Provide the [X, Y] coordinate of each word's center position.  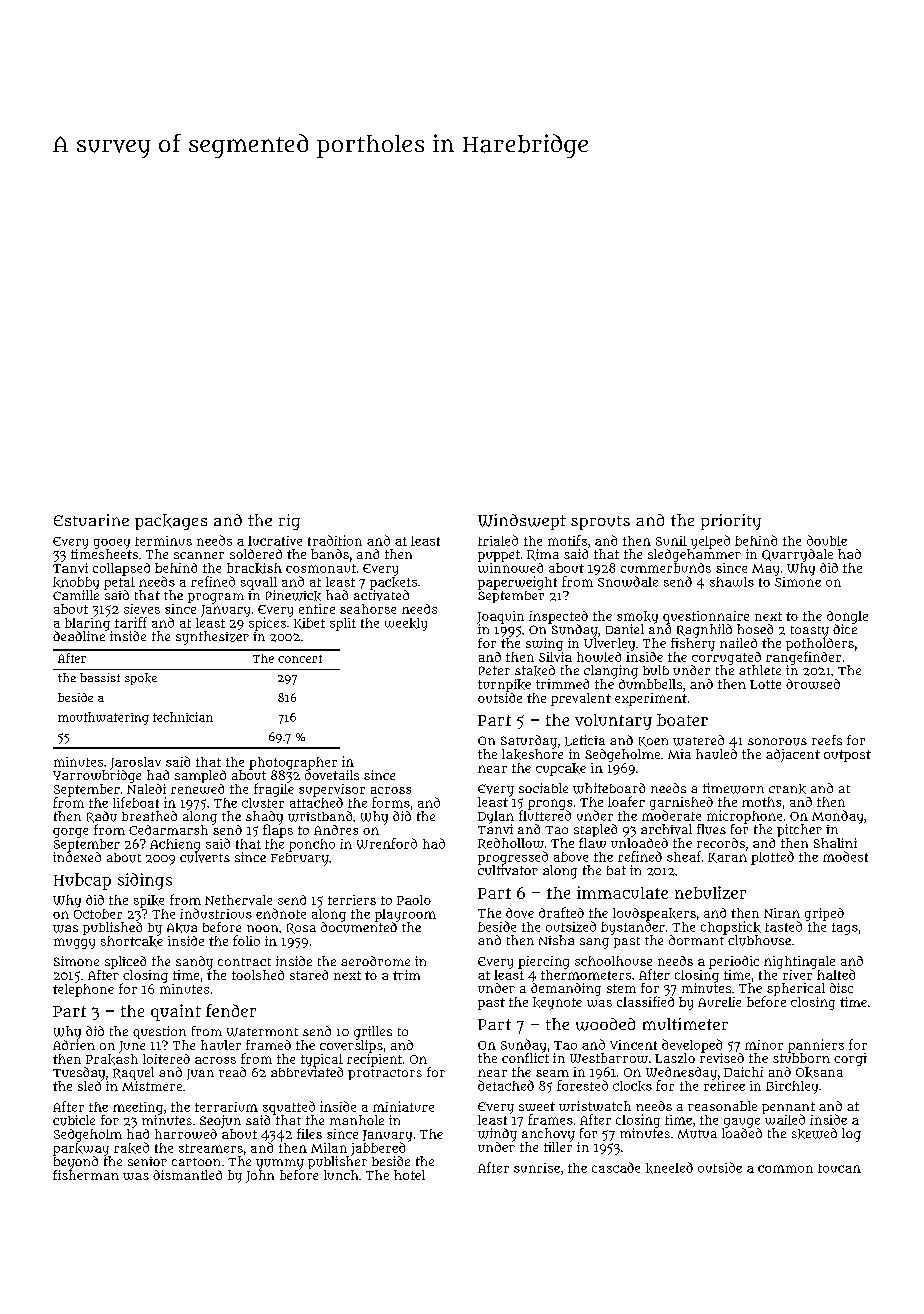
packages [171, 522]
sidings [145, 881]
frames [550, 1119]
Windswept [522, 522]
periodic [734, 962]
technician [183, 717]
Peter [494, 670]
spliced [125, 962]
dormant [696, 940]
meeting [138, 1108]
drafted [561, 912]
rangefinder [803, 658]
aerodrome [375, 961]
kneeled [669, 1168]
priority [731, 522]
